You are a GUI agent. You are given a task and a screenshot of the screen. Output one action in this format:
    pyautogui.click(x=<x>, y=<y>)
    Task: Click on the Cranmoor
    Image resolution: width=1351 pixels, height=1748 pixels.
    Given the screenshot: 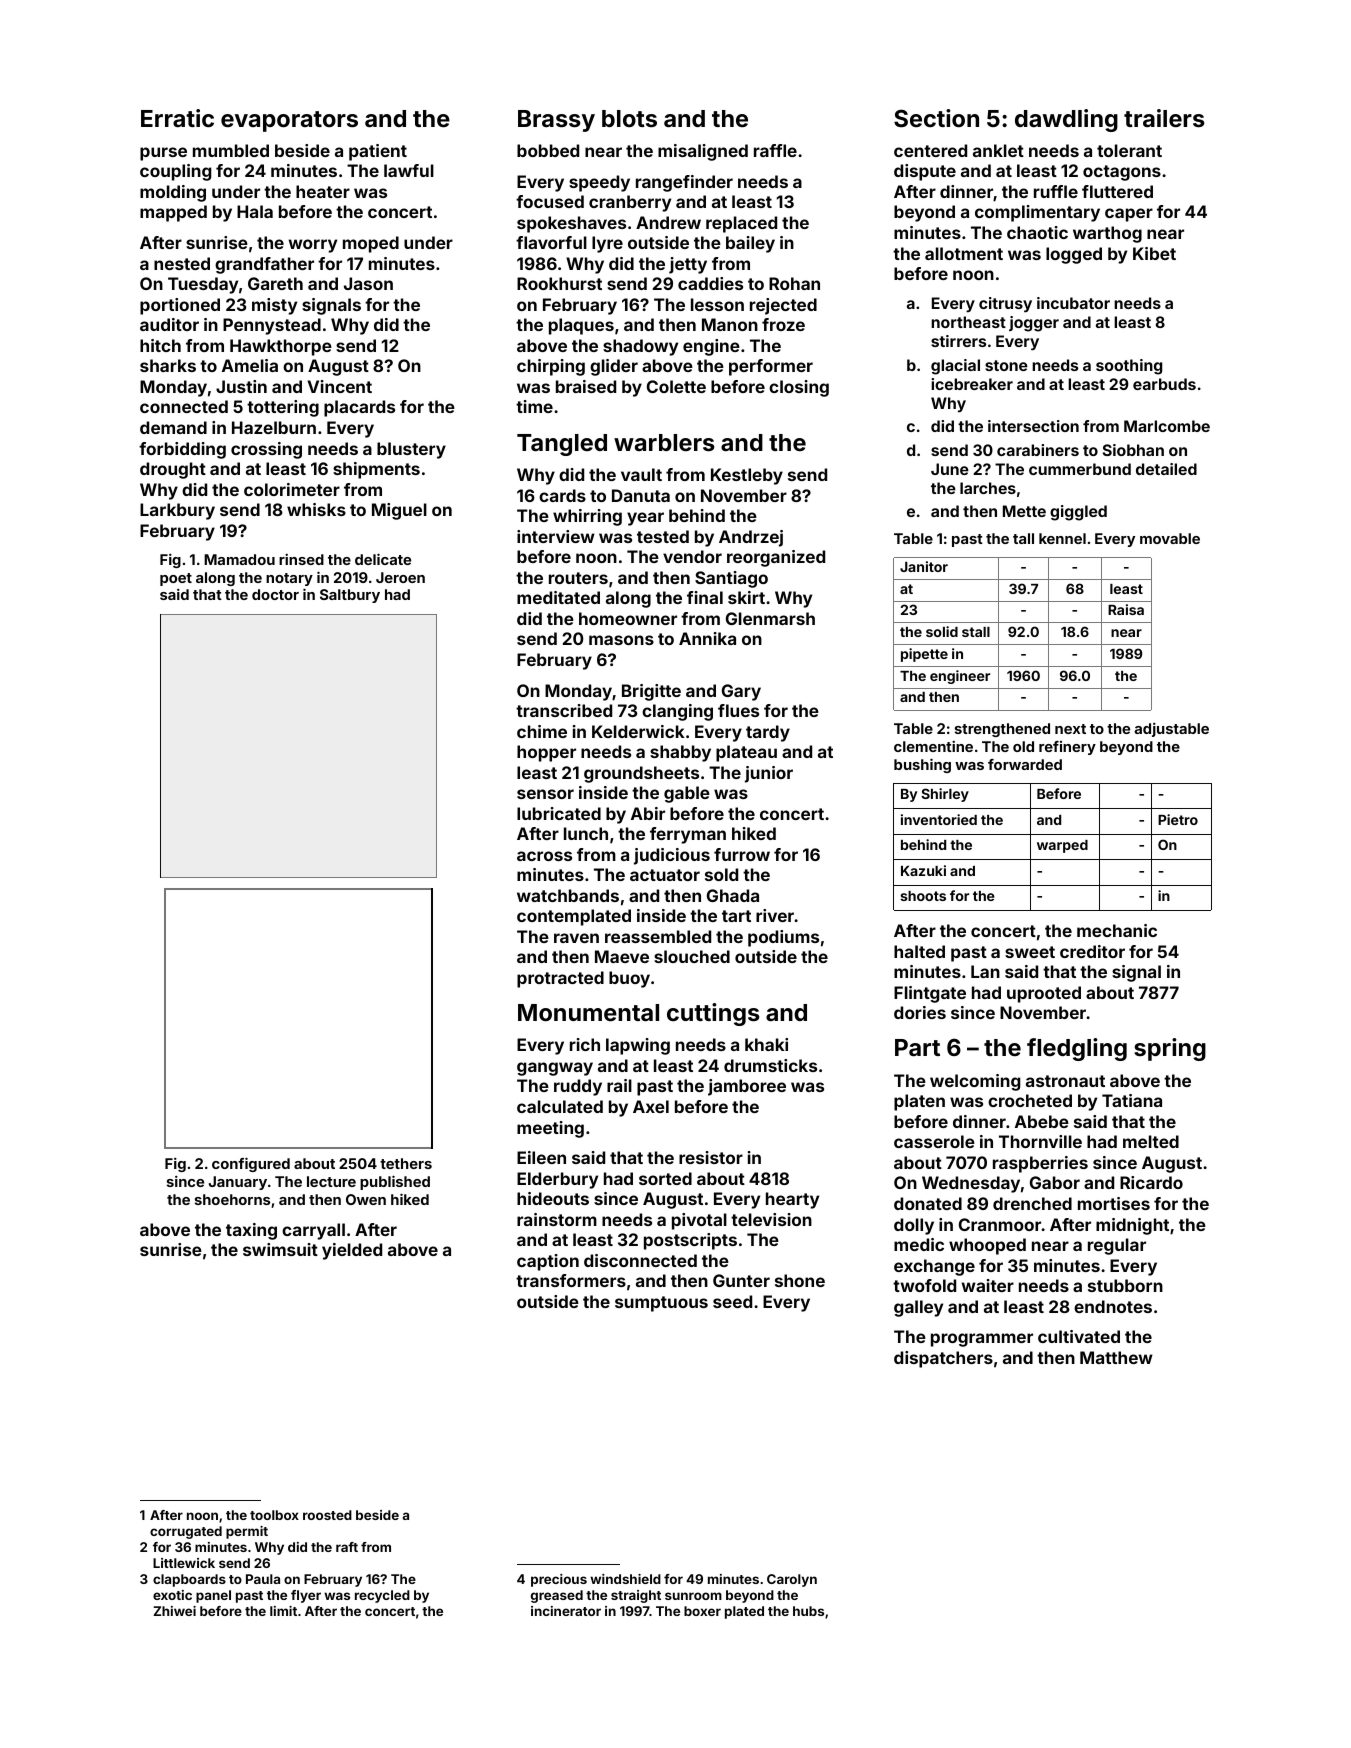 What is the action you would take?
    pyautogui.click(x=1000, y=1224)
